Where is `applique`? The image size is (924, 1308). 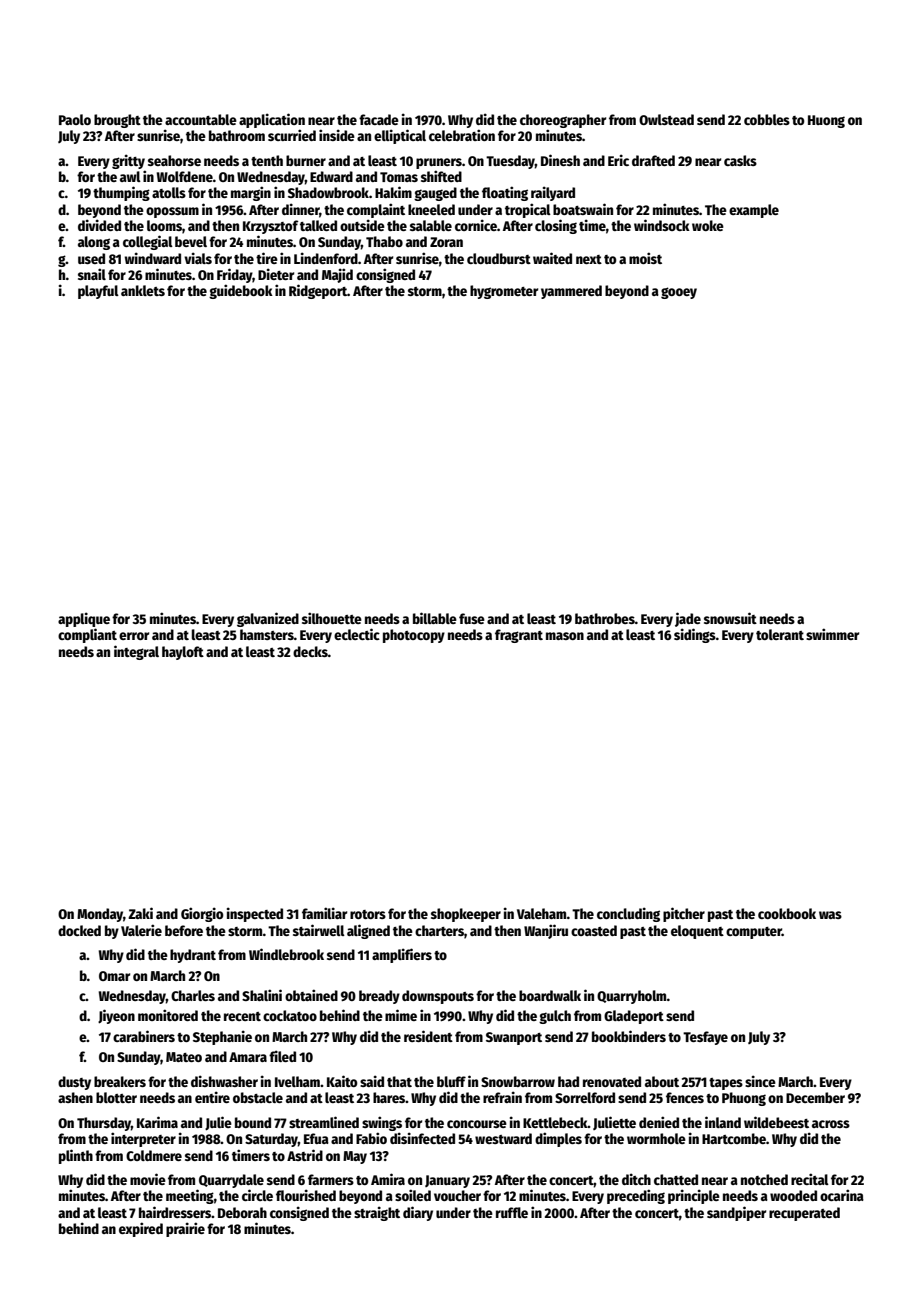
applique is located at coordinates (84, 619).
